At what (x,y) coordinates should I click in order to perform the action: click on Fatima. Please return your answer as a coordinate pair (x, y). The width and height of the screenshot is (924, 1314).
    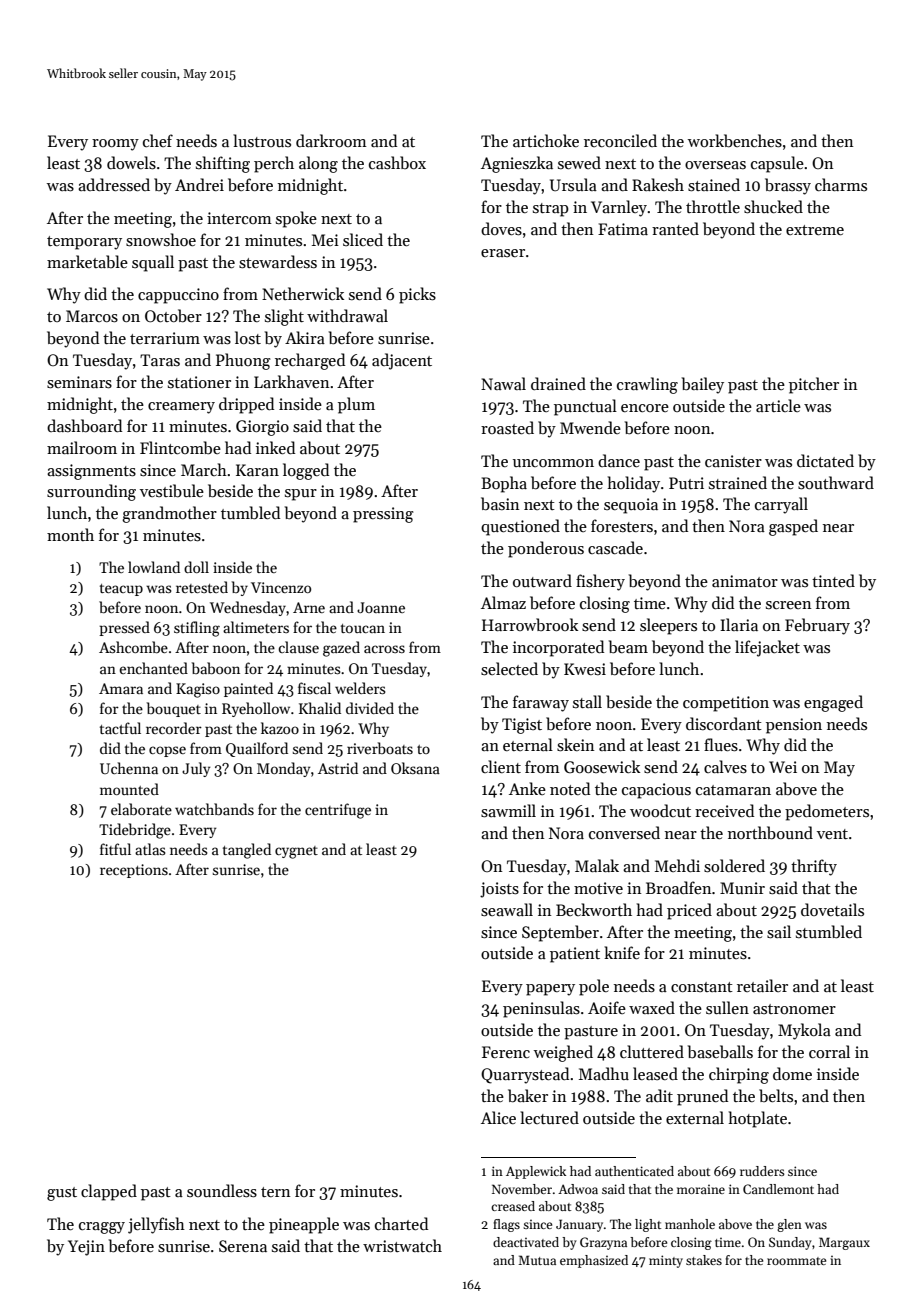
    Looking at the image, I should click on (623, 229).
